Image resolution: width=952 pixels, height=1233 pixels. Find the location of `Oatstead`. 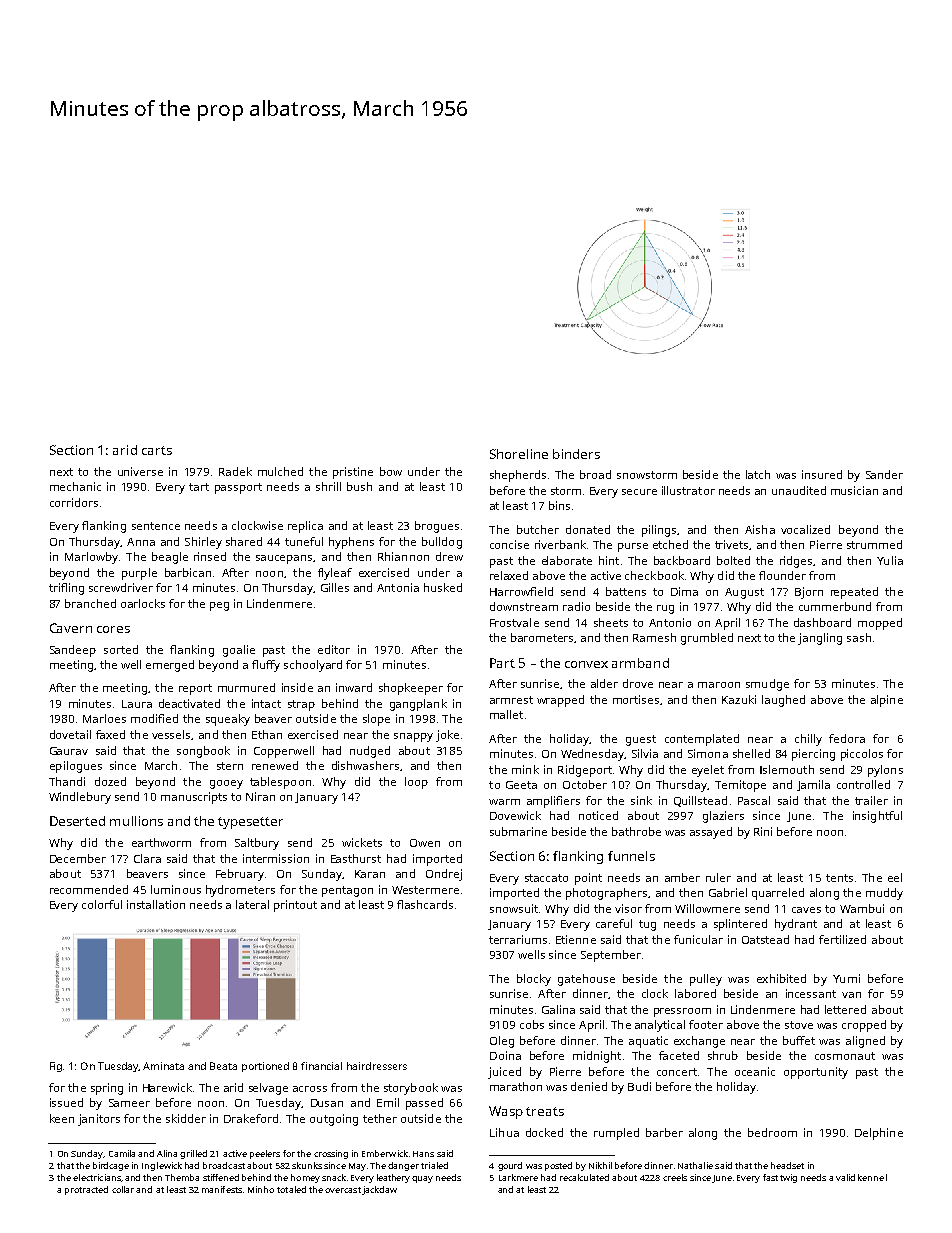

Oatstead is located at coordinates (765, 939).
